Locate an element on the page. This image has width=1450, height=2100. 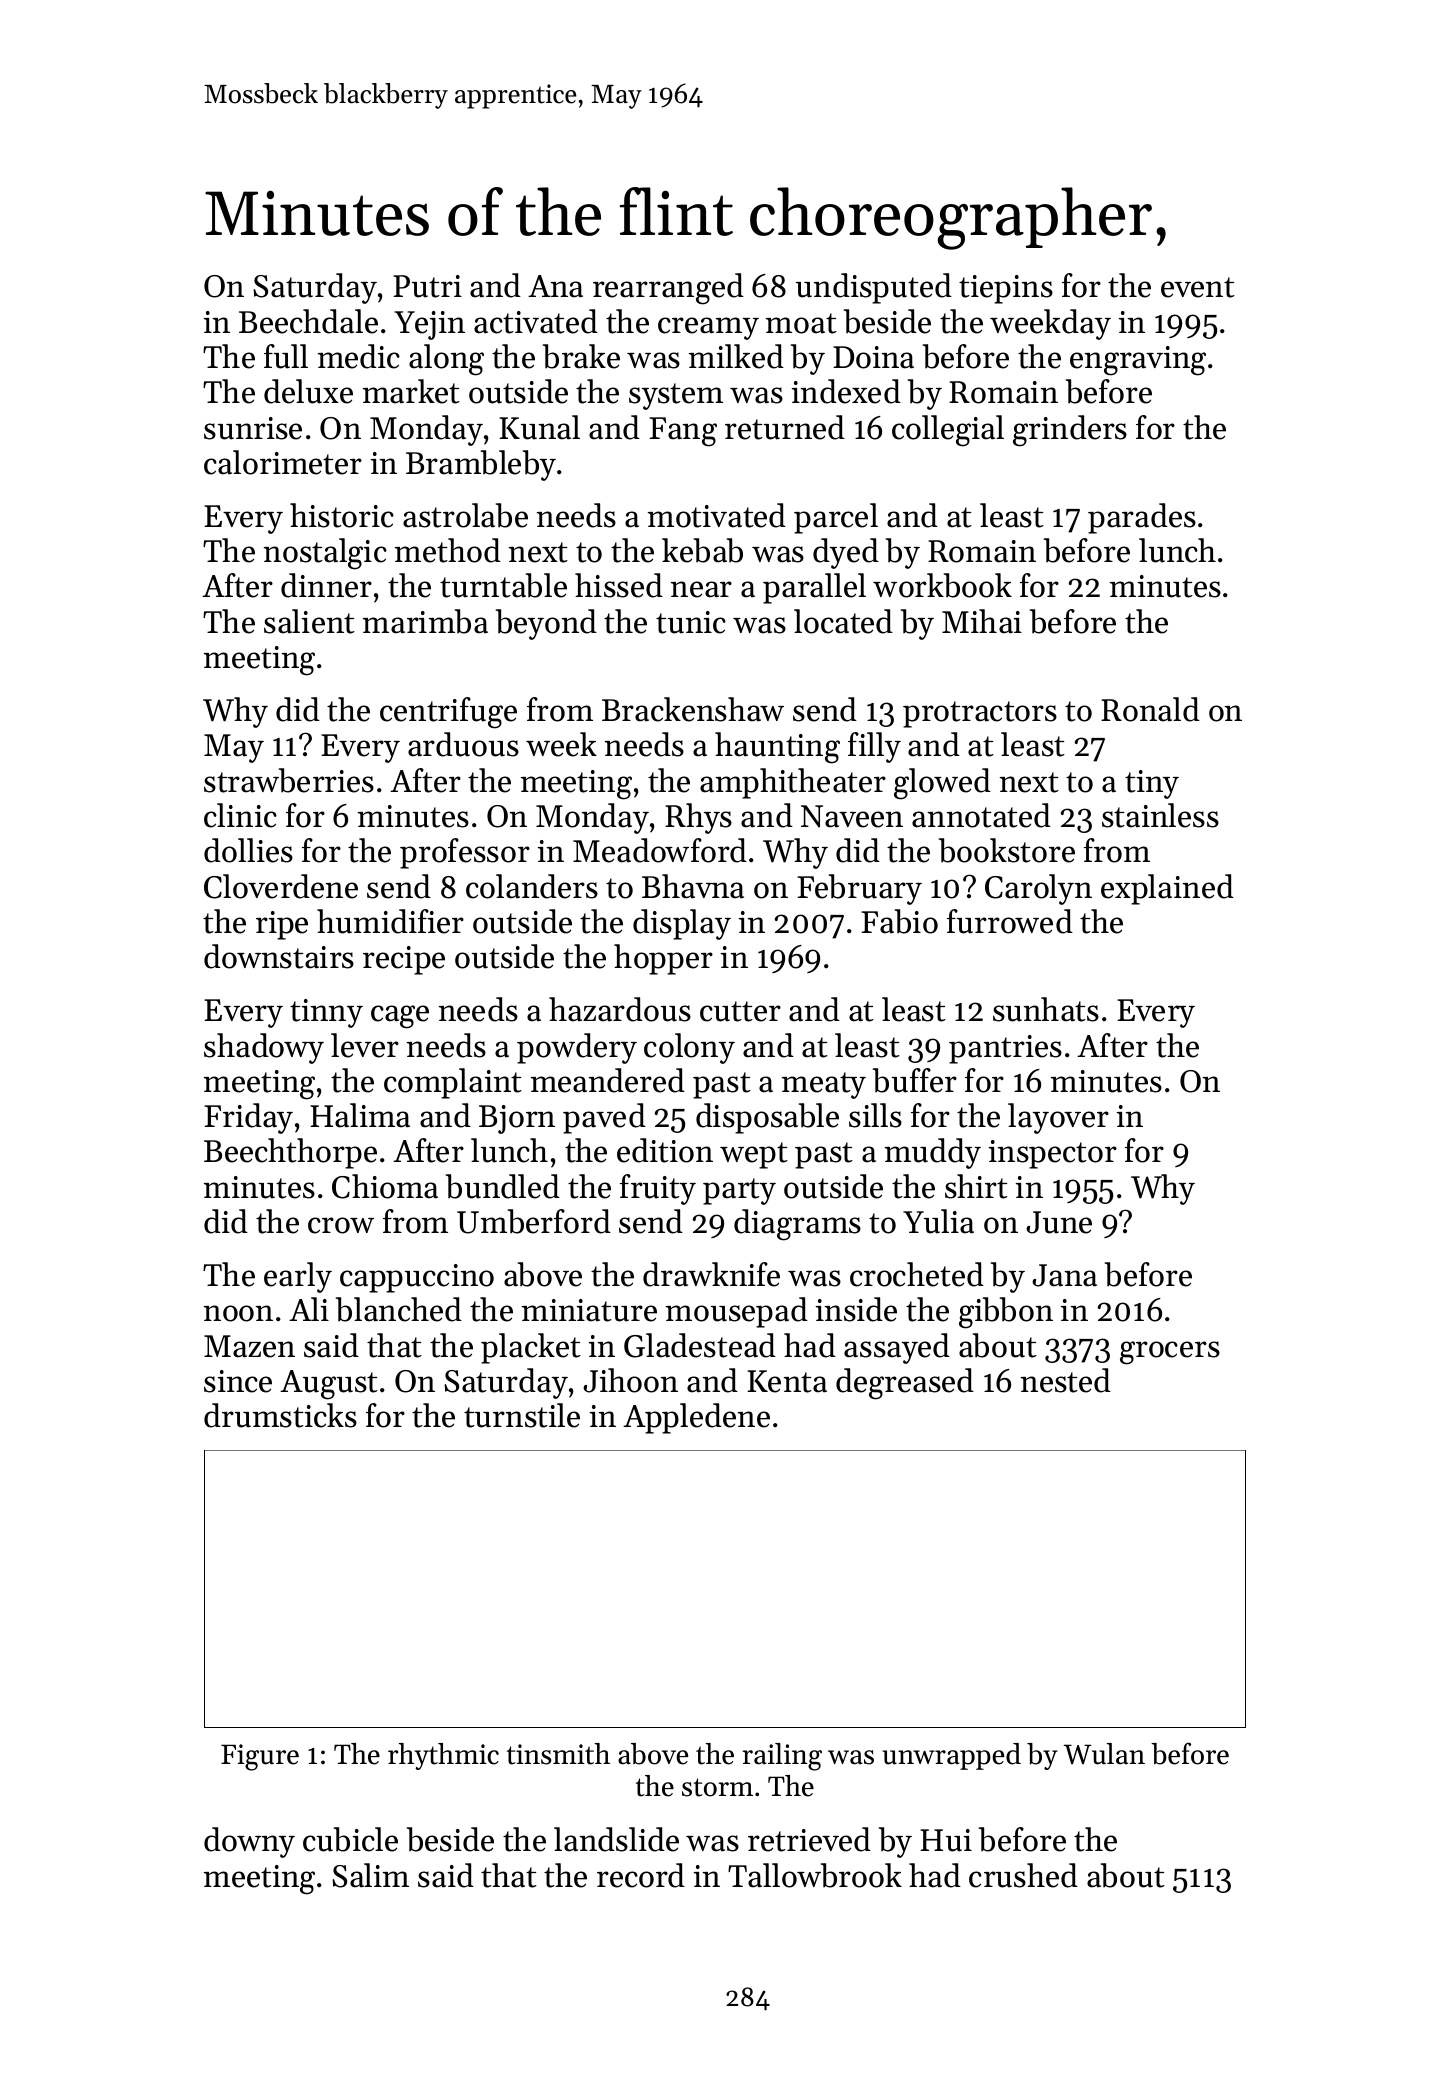
June is located at coordinates (1059, 1222).
